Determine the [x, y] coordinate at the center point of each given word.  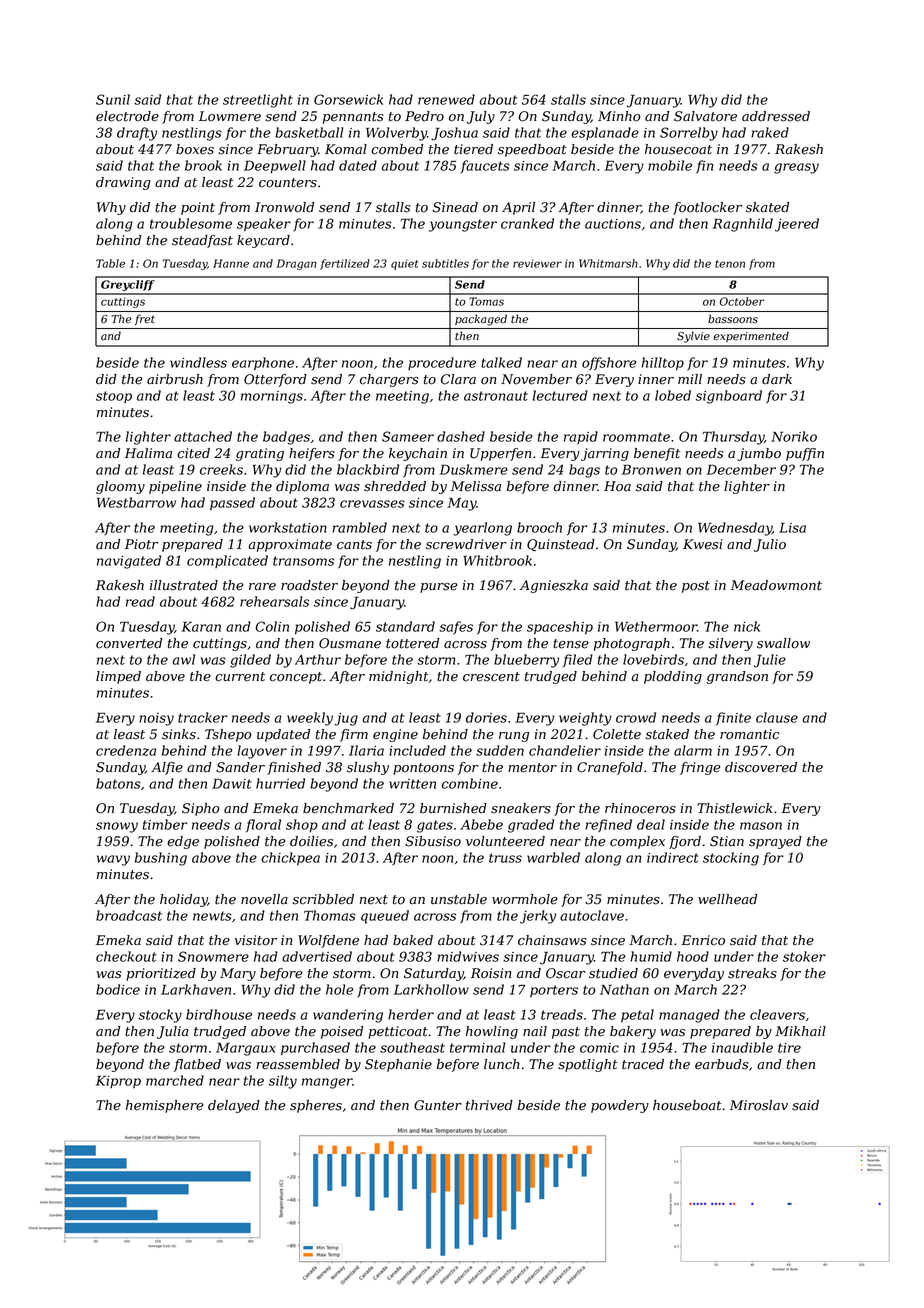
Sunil [113, 99]
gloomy [120, 487]
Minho [619, 116]
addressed [776, 116]
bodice [118, 989]
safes [456, 628]
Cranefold [610, 768]
